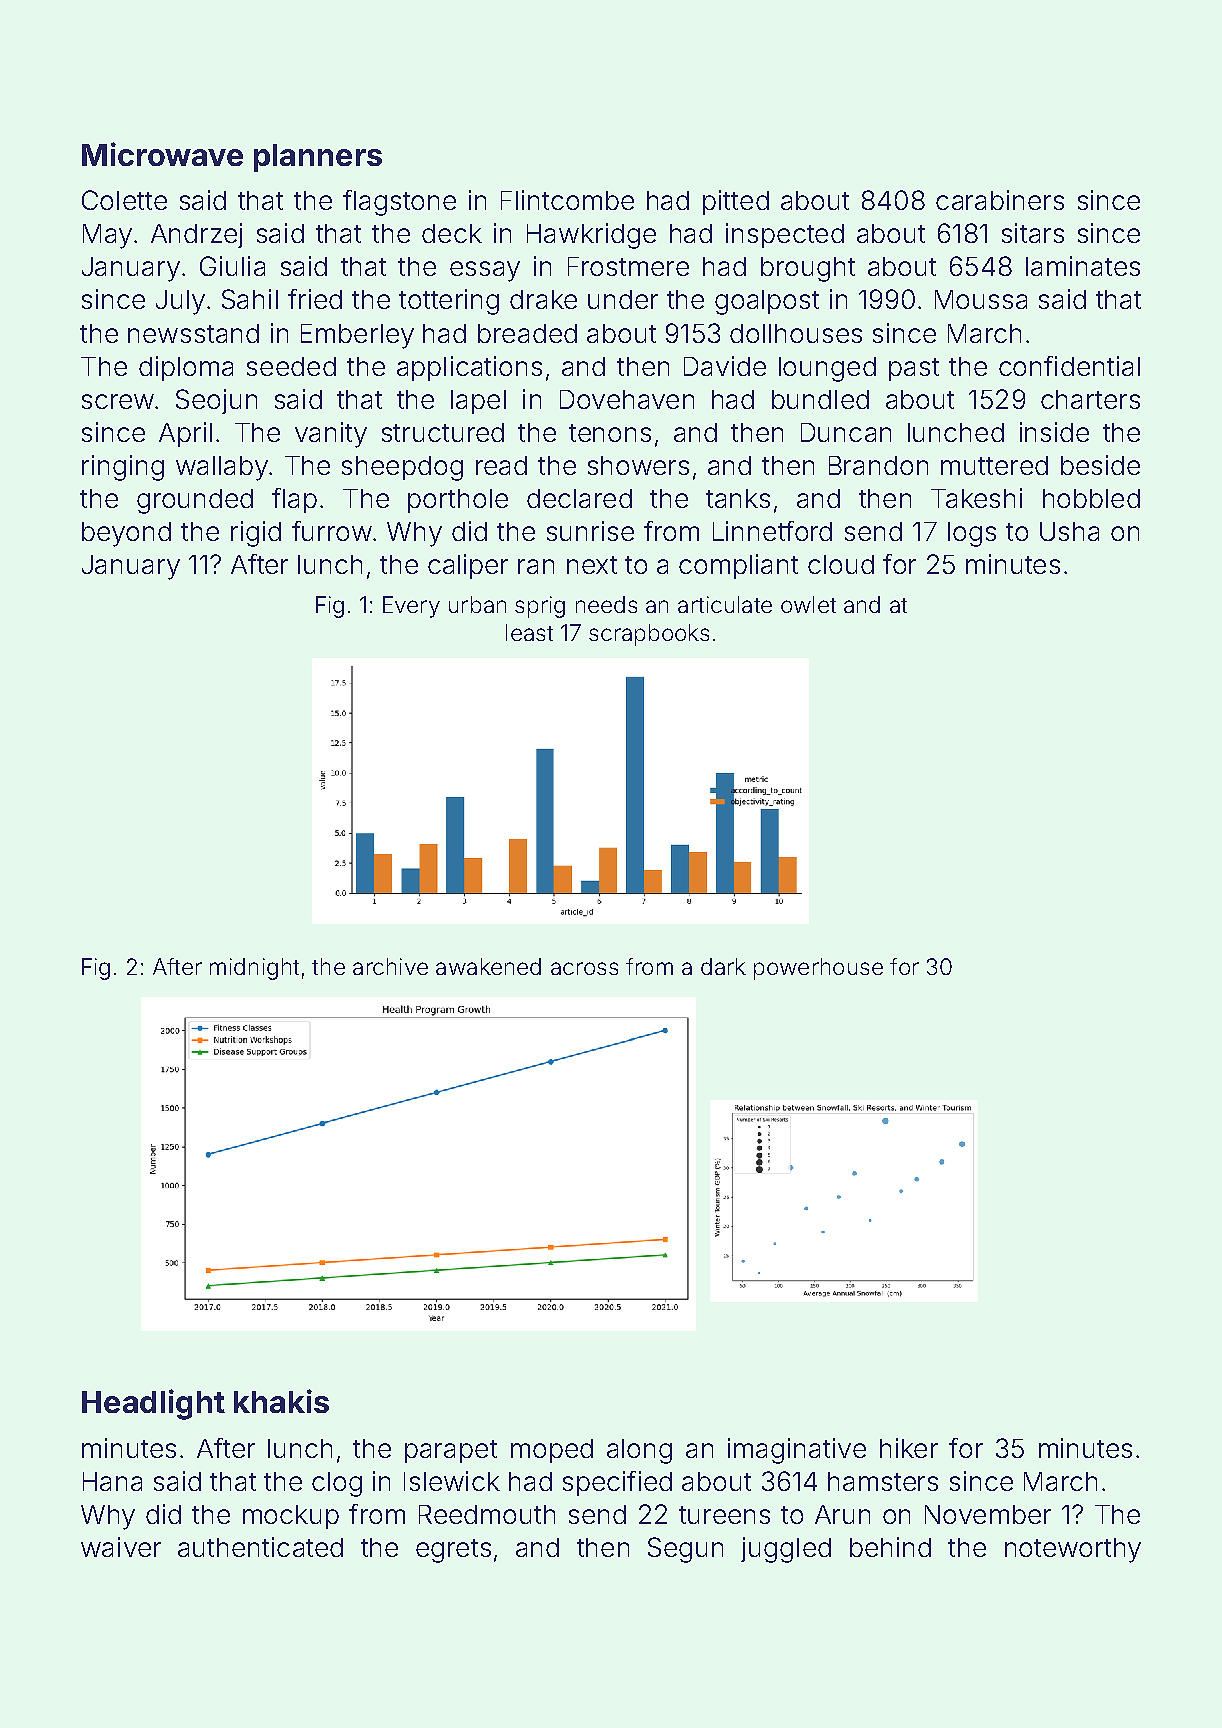 Image resolution: width=1222 pixels, height=1728 pixels. I want to click on khakis, so click(281, 1401).
